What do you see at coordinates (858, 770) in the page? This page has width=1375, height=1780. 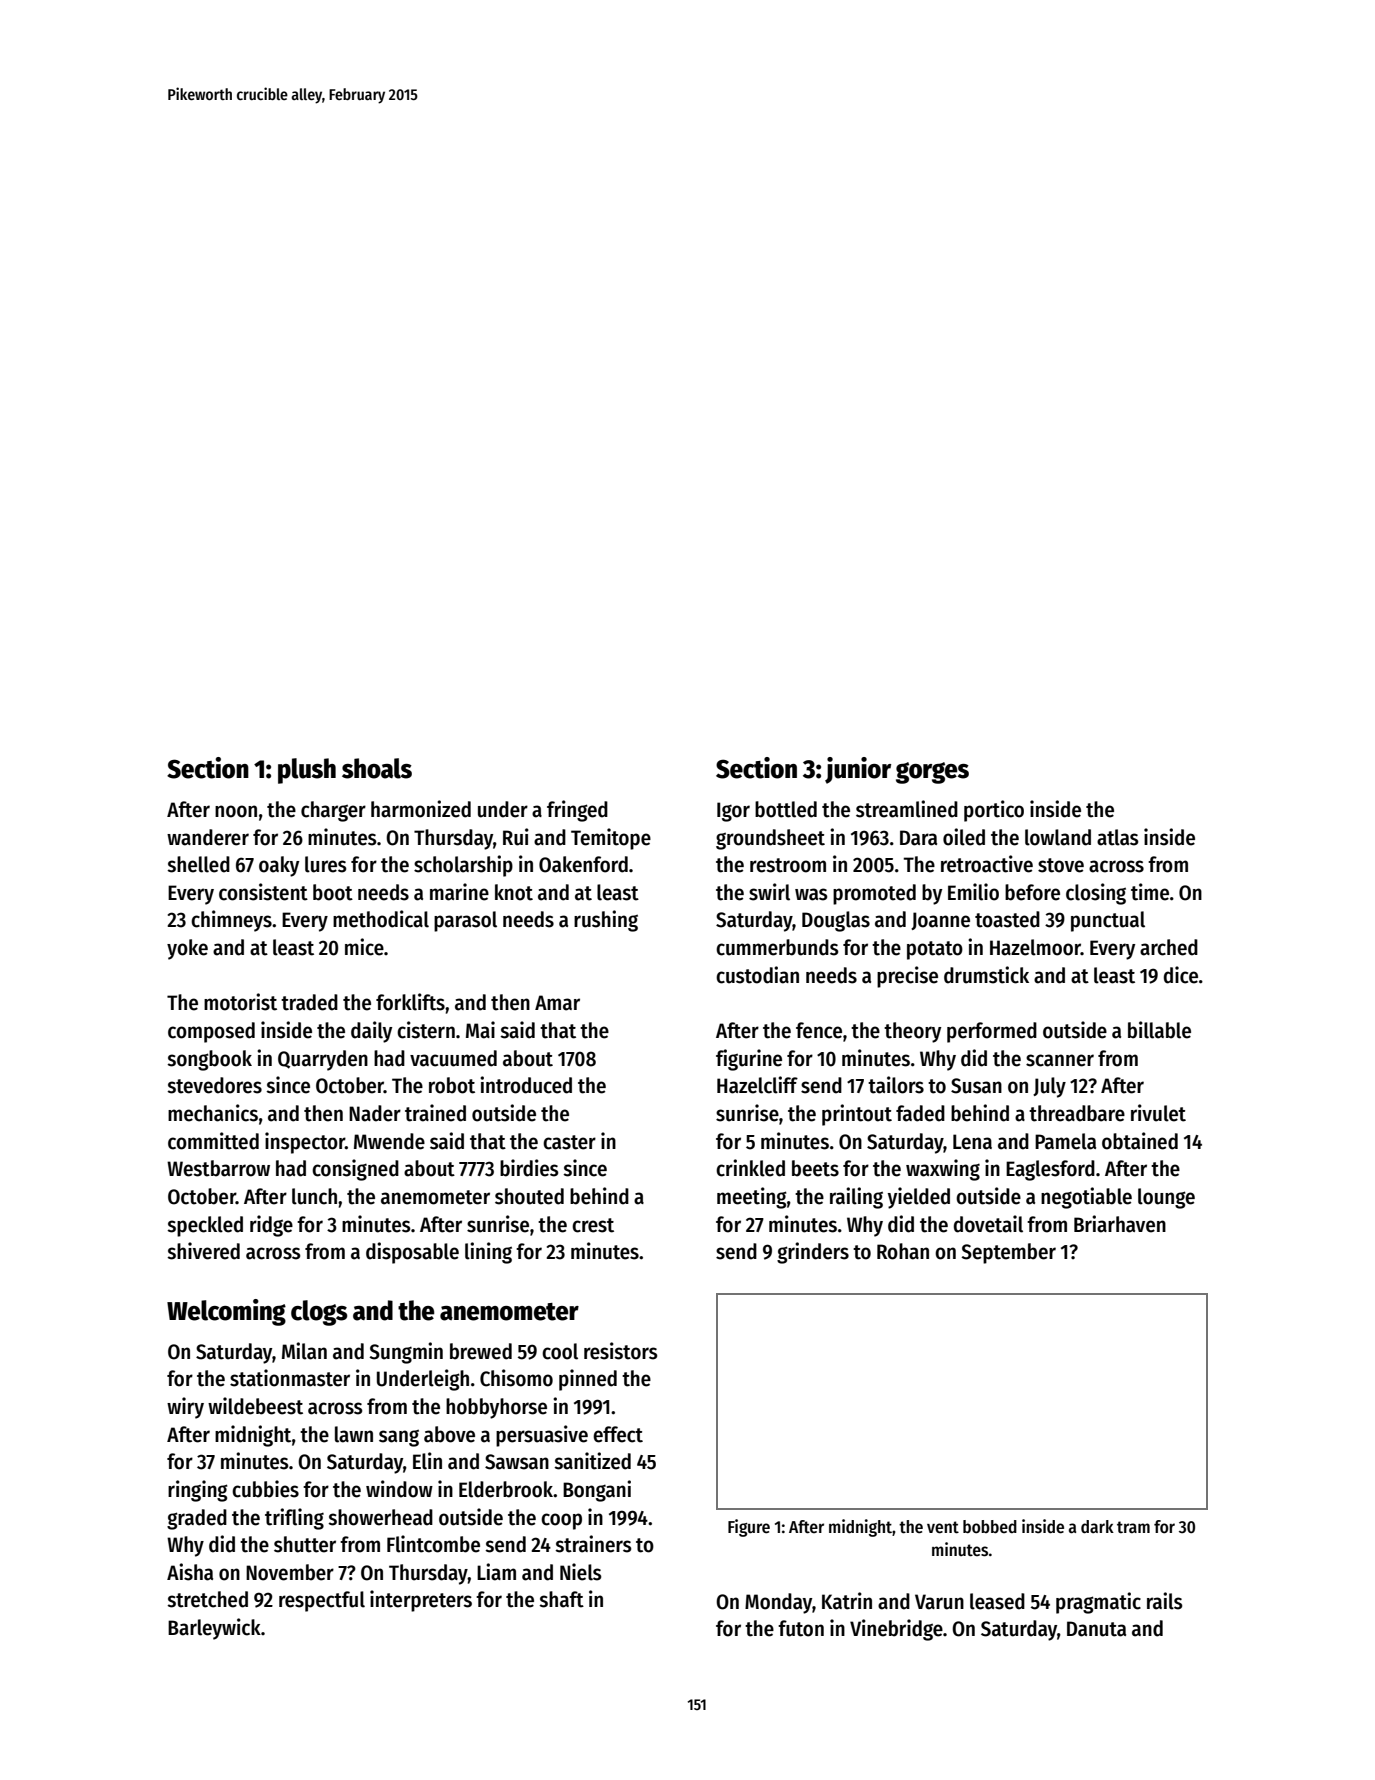 I see `junior` at bounding box center [858, 770].
